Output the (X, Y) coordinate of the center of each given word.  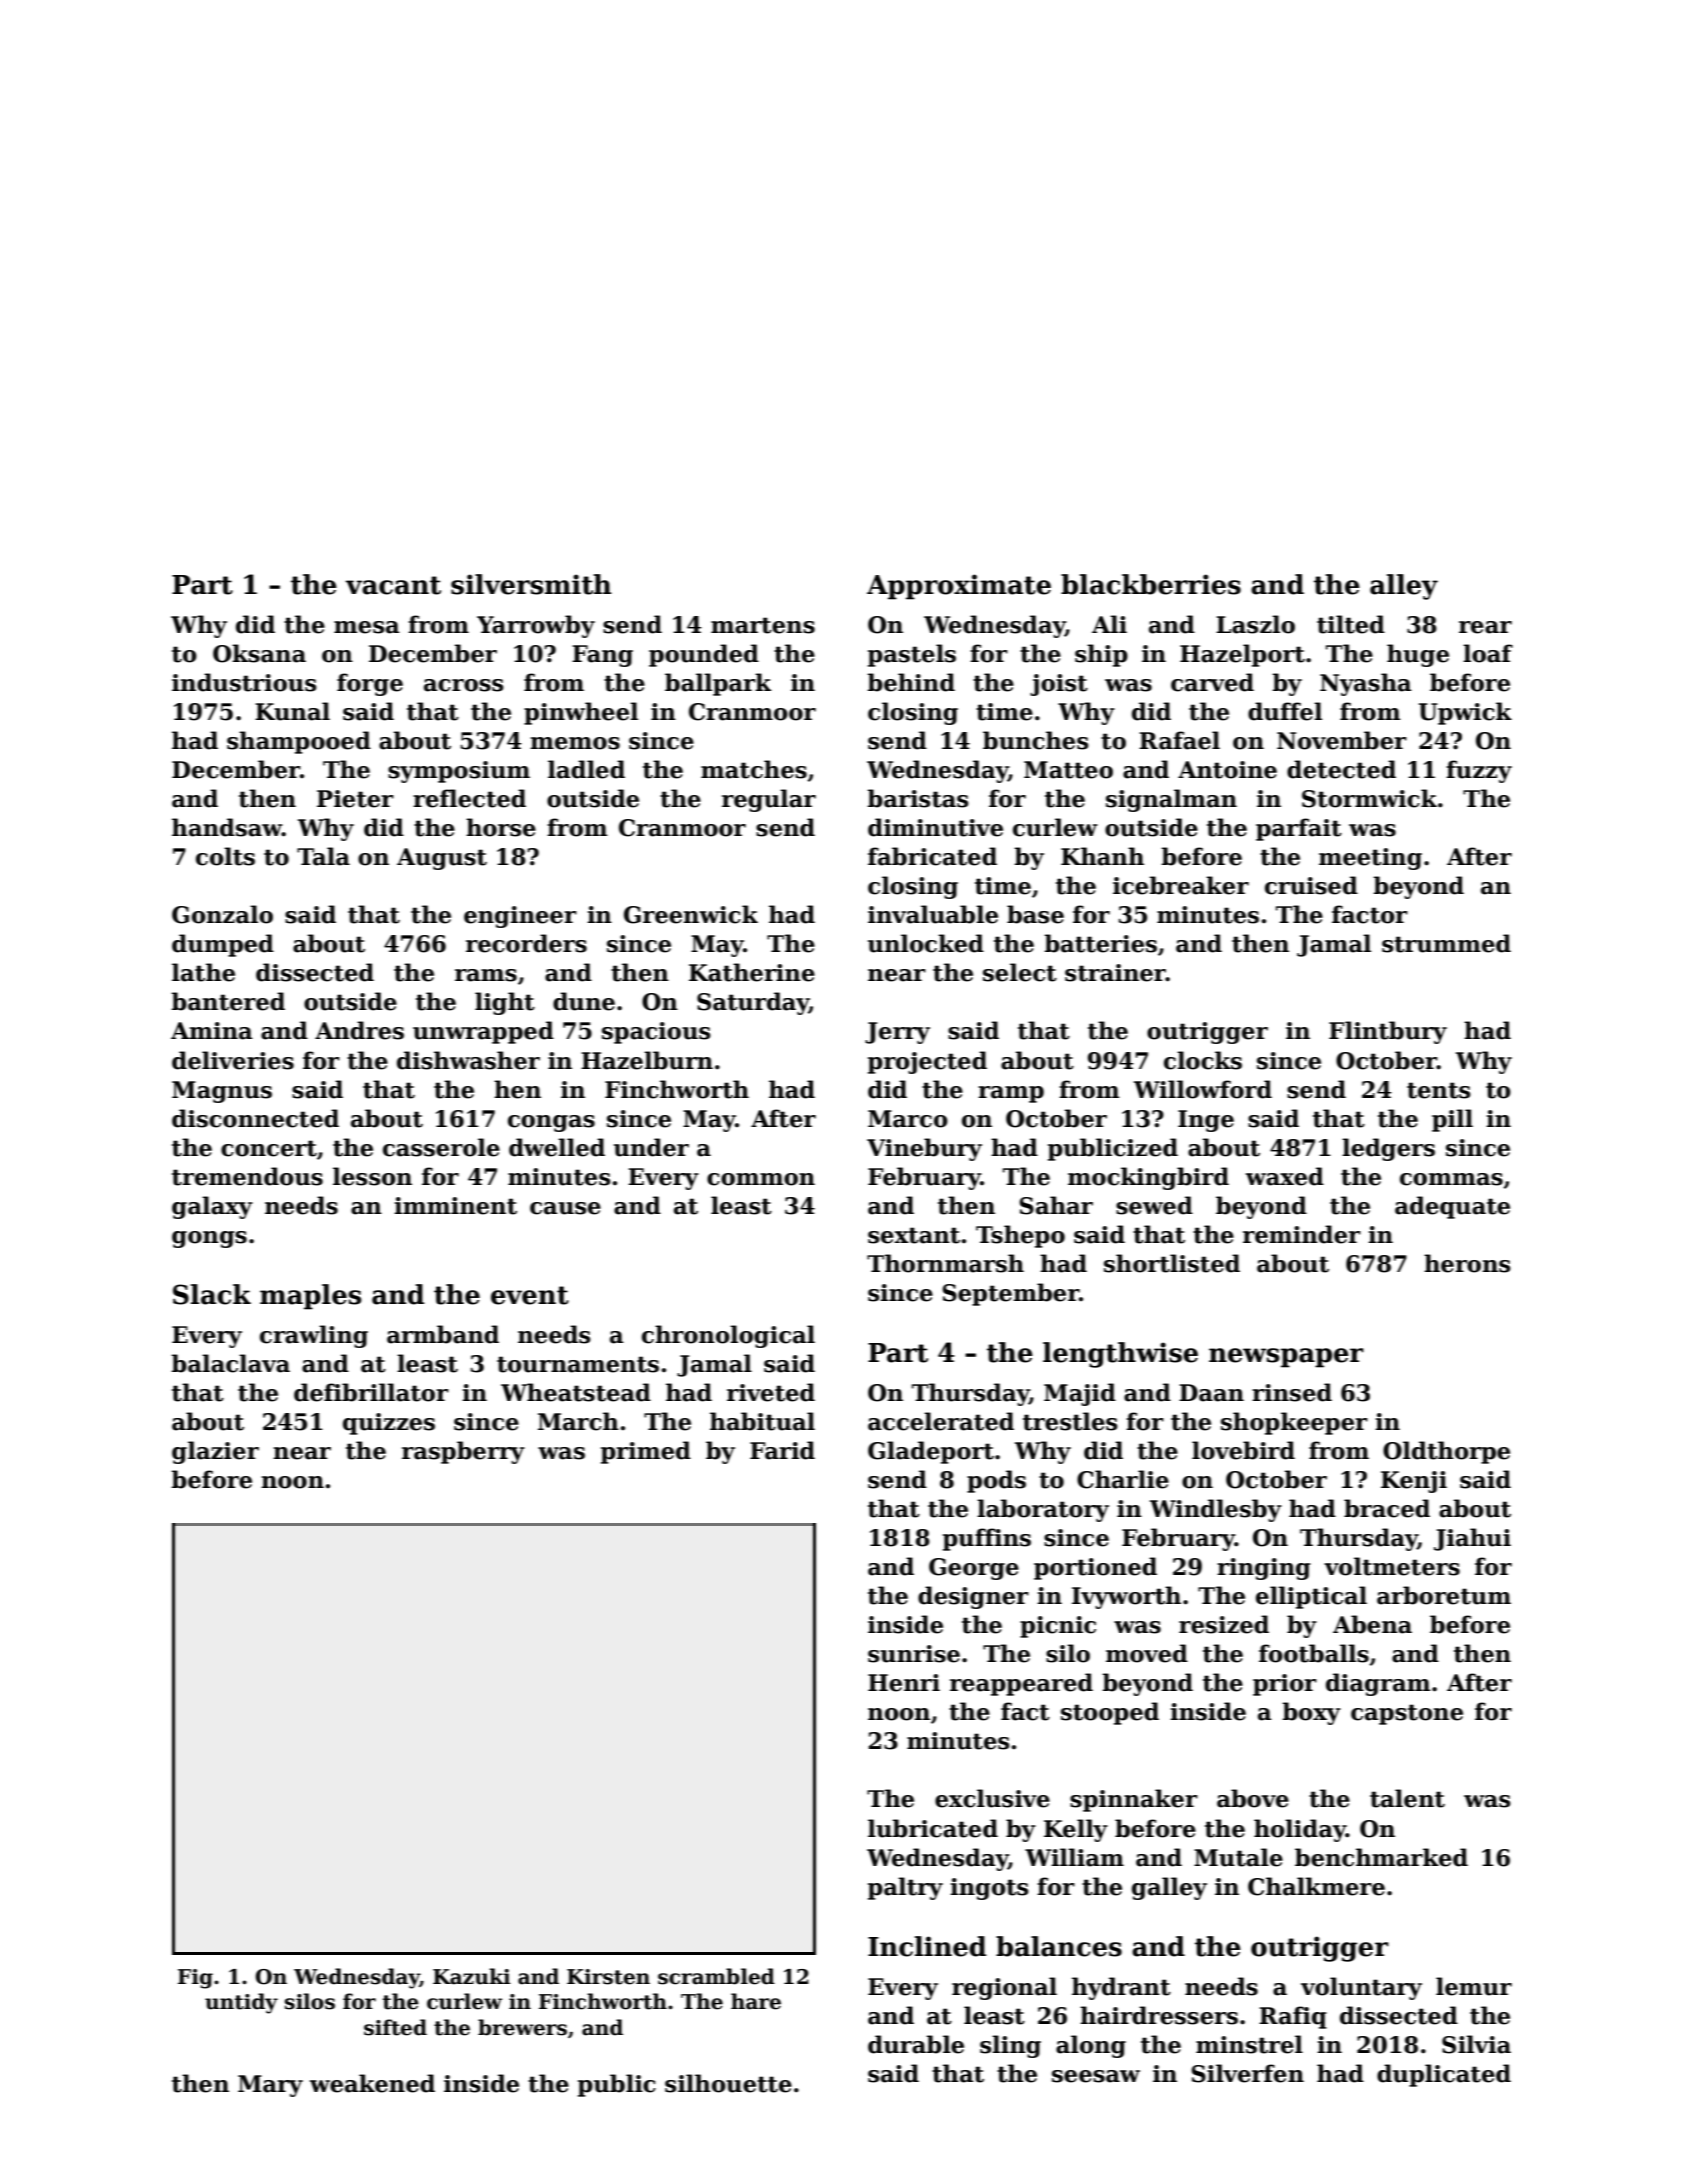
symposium (459, 772)
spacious (656, 1033)
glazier (215, 1452)
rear (1485, 627)
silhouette (728, 2083)
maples (310, 1297)
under (651, 1147)
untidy (241, 2003)
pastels (912, 655)
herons (1467, 1263)
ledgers (1388, 1149)
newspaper (1286, 1358)
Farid (782, 1450)
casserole (441, 1147)
